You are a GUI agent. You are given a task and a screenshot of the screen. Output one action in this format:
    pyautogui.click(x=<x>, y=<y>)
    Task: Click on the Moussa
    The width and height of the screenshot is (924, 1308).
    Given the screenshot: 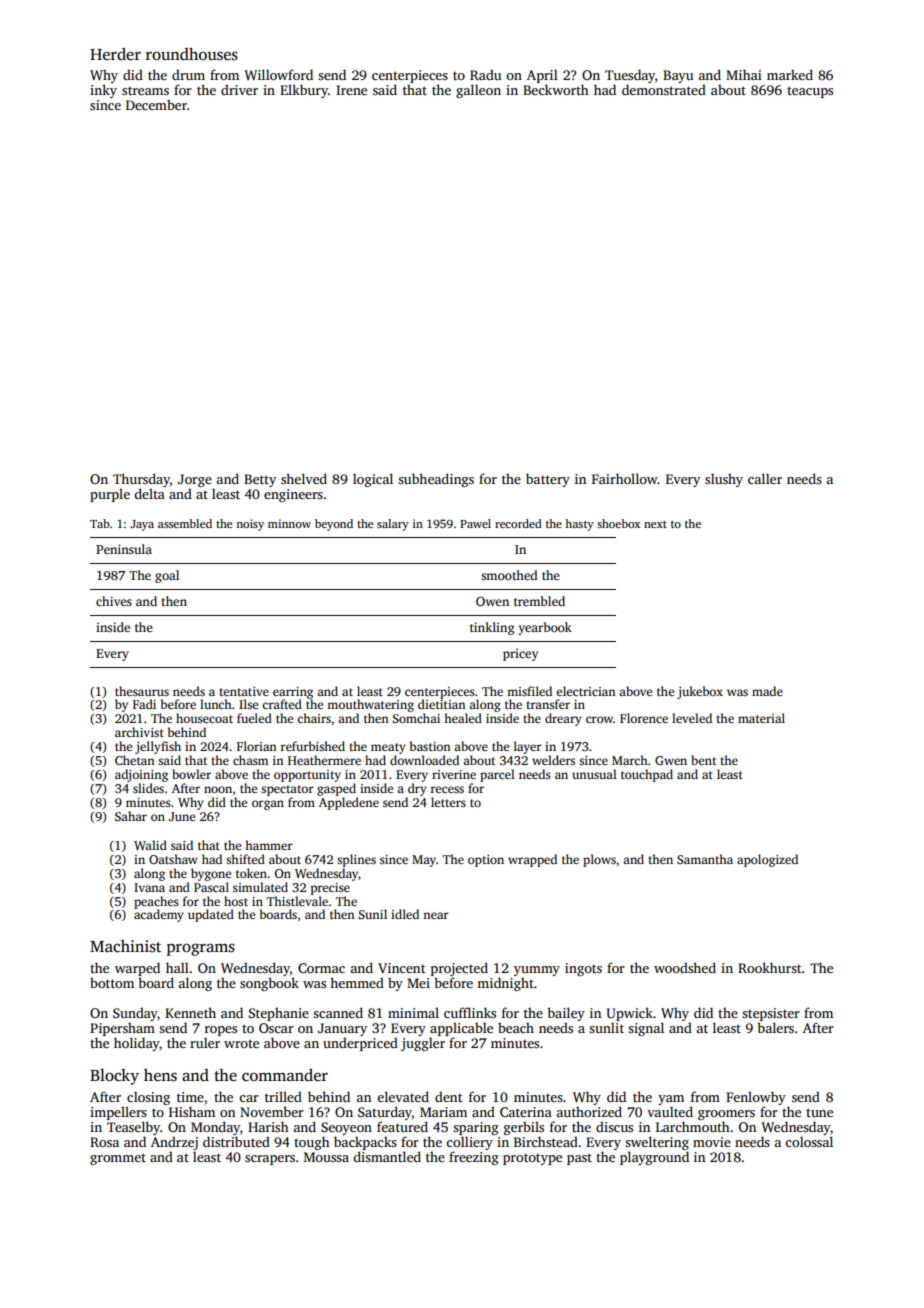 What is the action you would take?
    pyautogui.click(x=326, y=1157)
